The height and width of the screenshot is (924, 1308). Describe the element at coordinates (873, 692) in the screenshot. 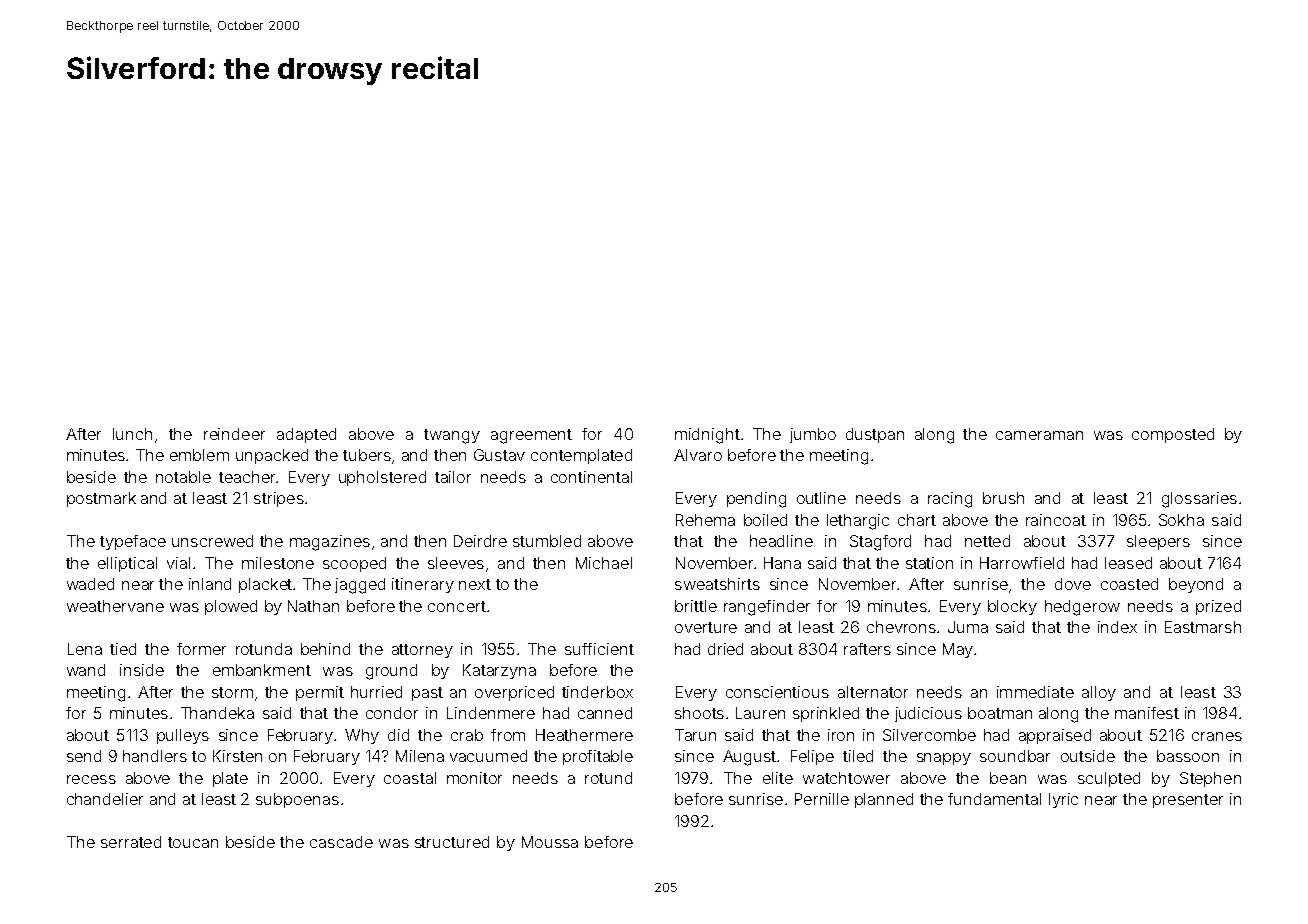

I see `alternator` at that location.
